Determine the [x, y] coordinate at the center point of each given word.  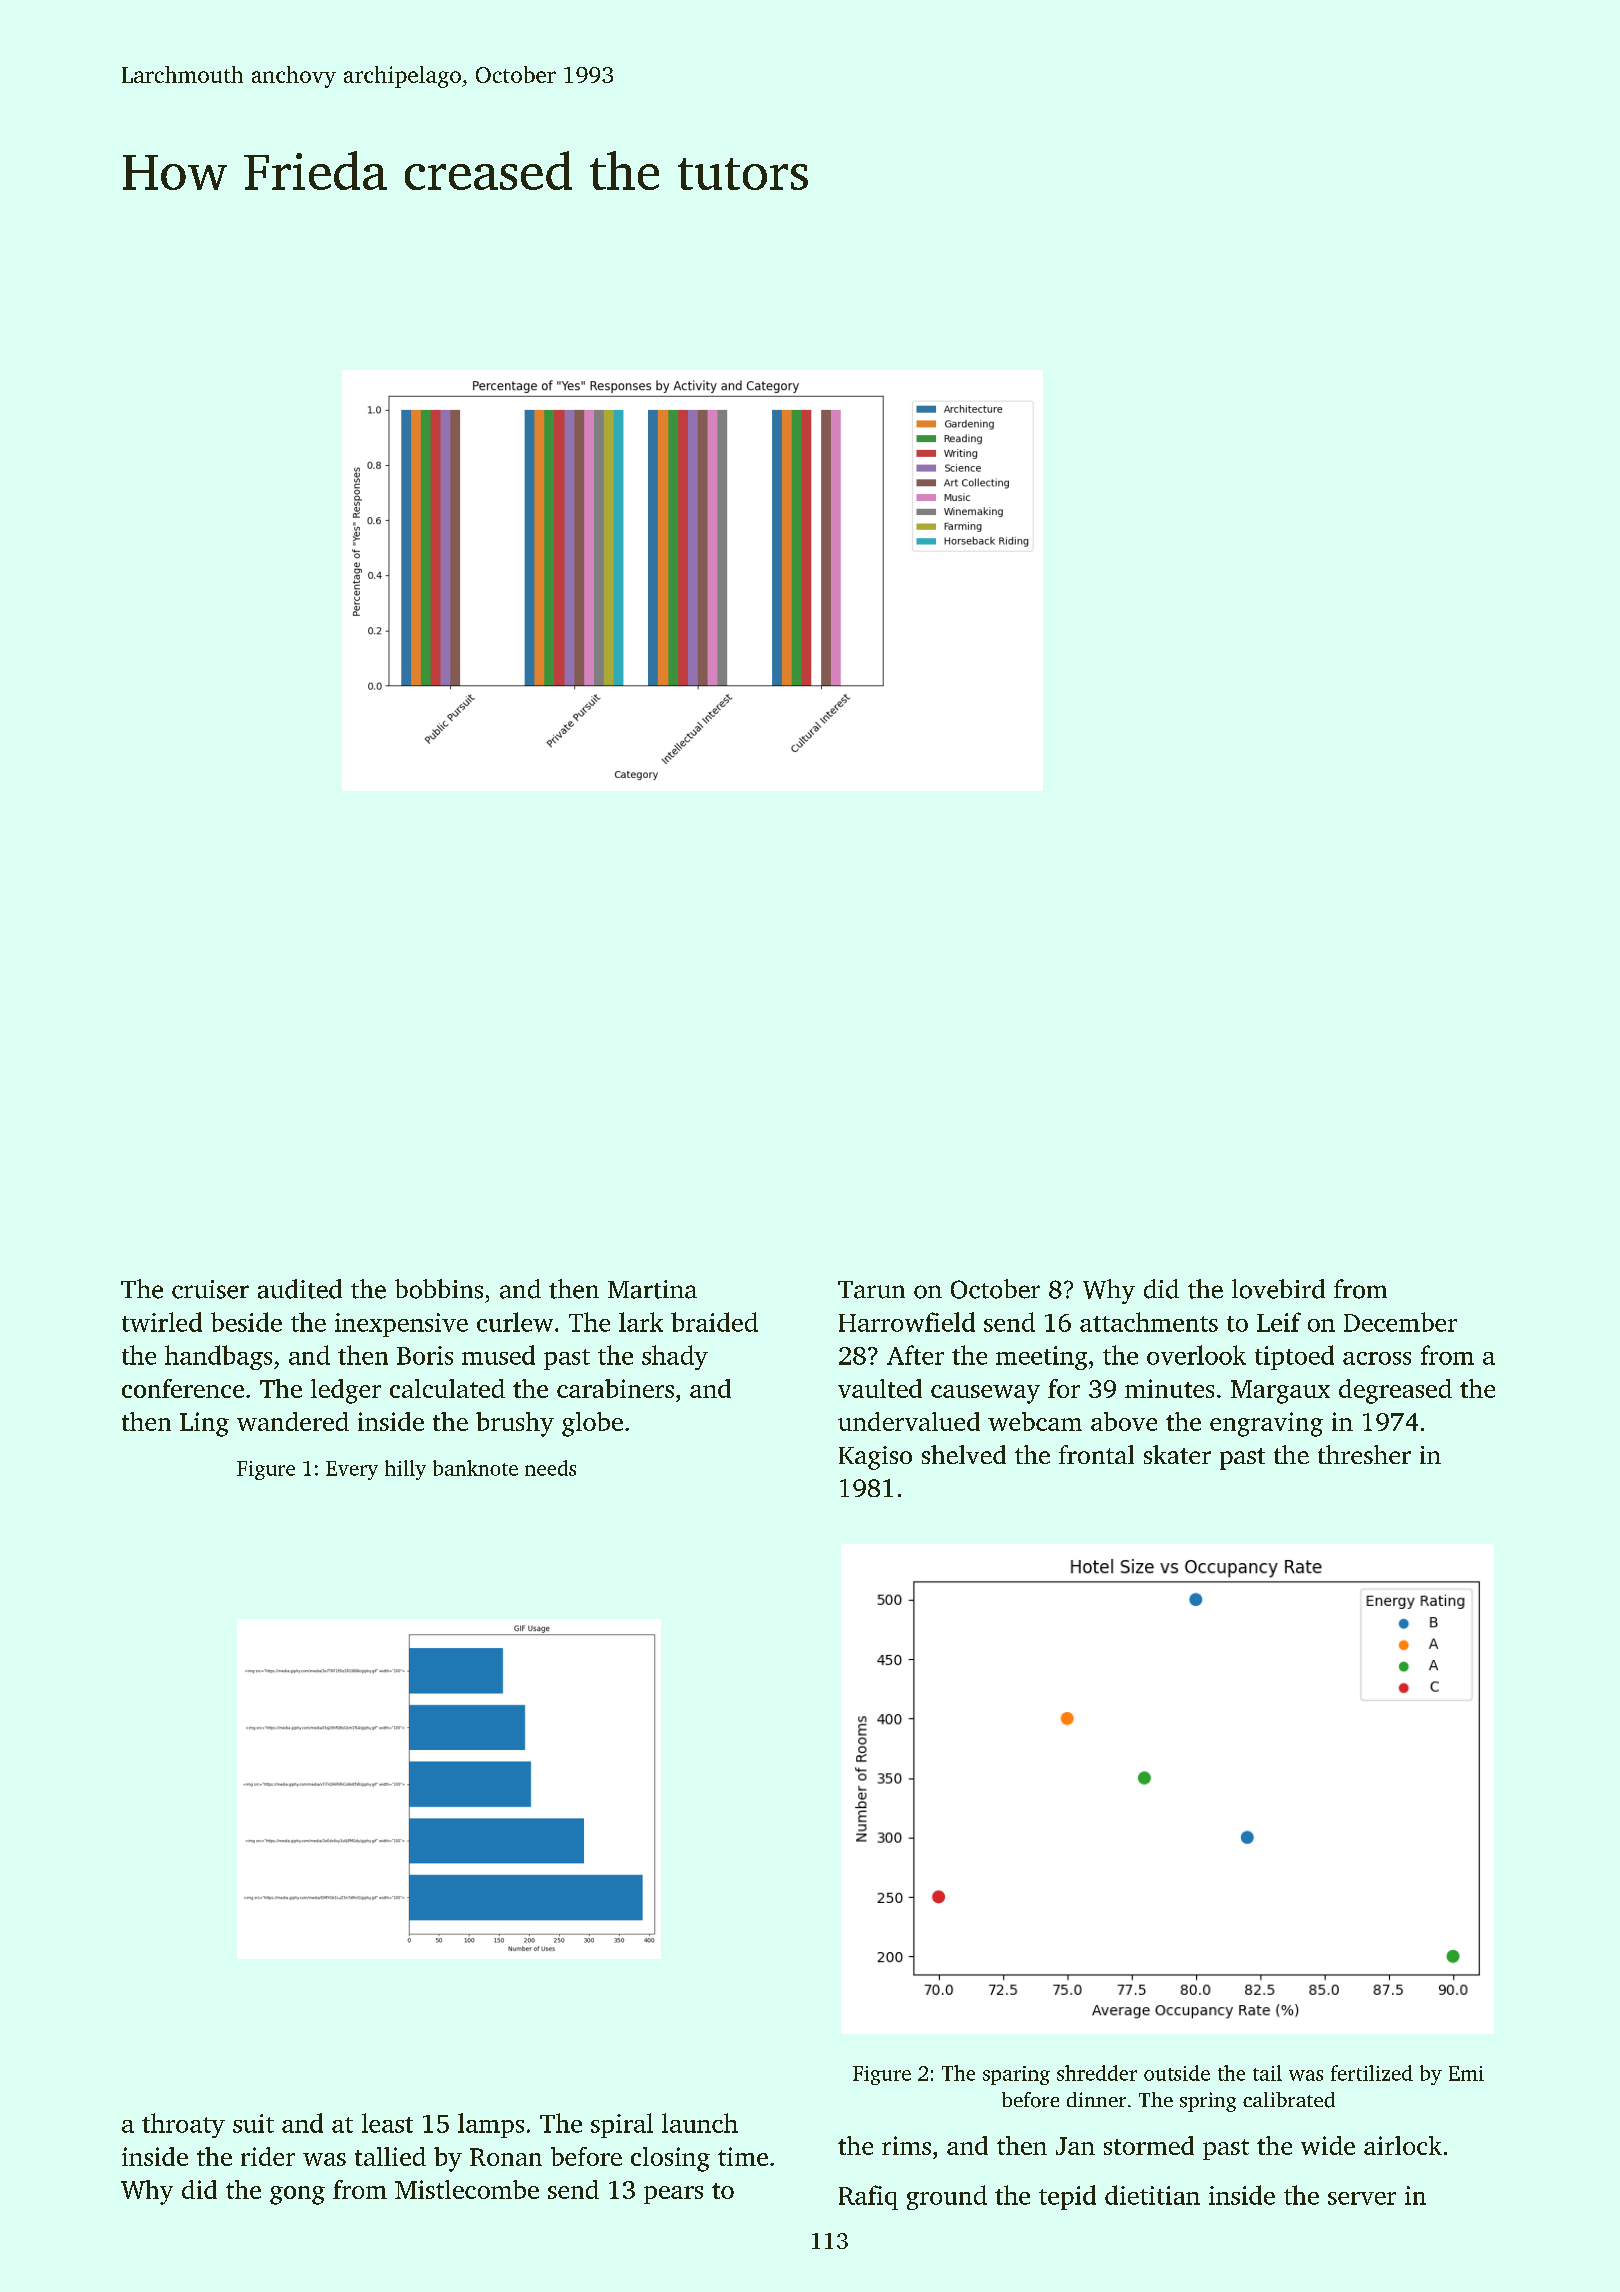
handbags [218, 1357]
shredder [1097, 2073]
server [1362, 2198]
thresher [1364, 1454]
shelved [964, 1454]
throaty [183, 2125]
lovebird [1278, 1289]
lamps [491, 2125]
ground [947, 2197]
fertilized [1372, 2073]
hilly [405, 1470]
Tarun [871, 1290]
